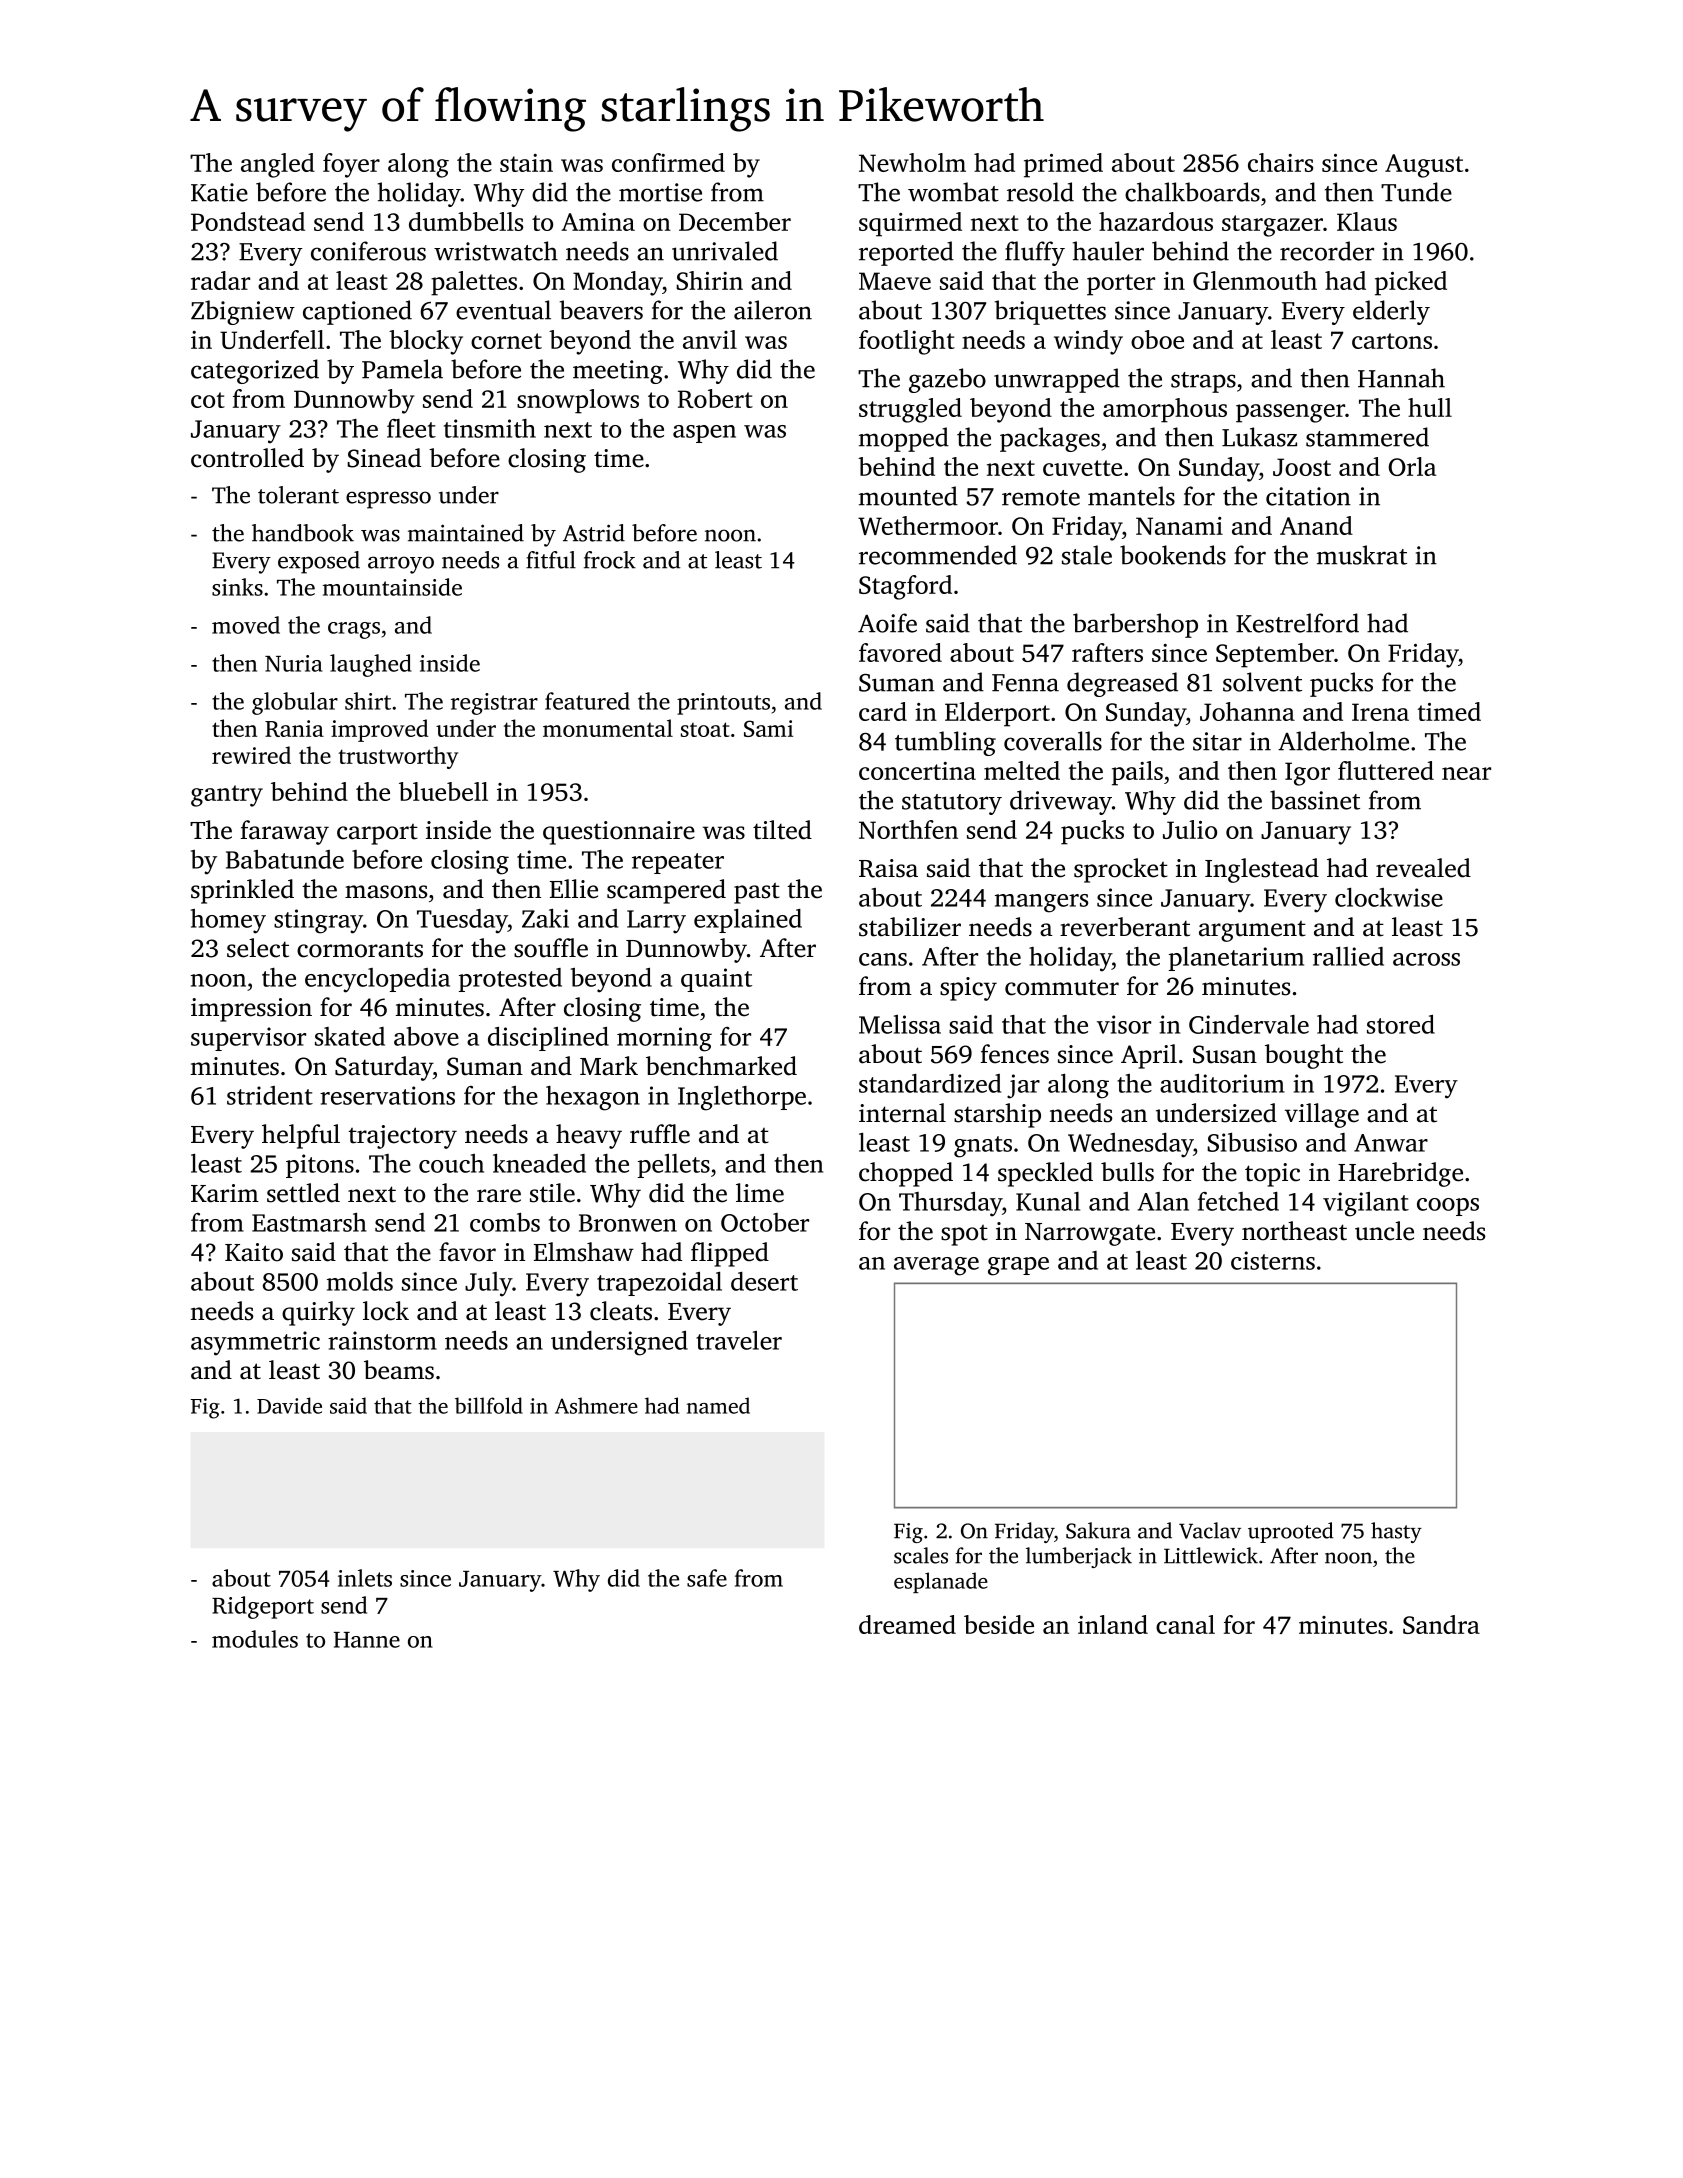 The width and height of the screenshot is (1683, 2178). I want to click on Hanne, so click(367, 1640).
